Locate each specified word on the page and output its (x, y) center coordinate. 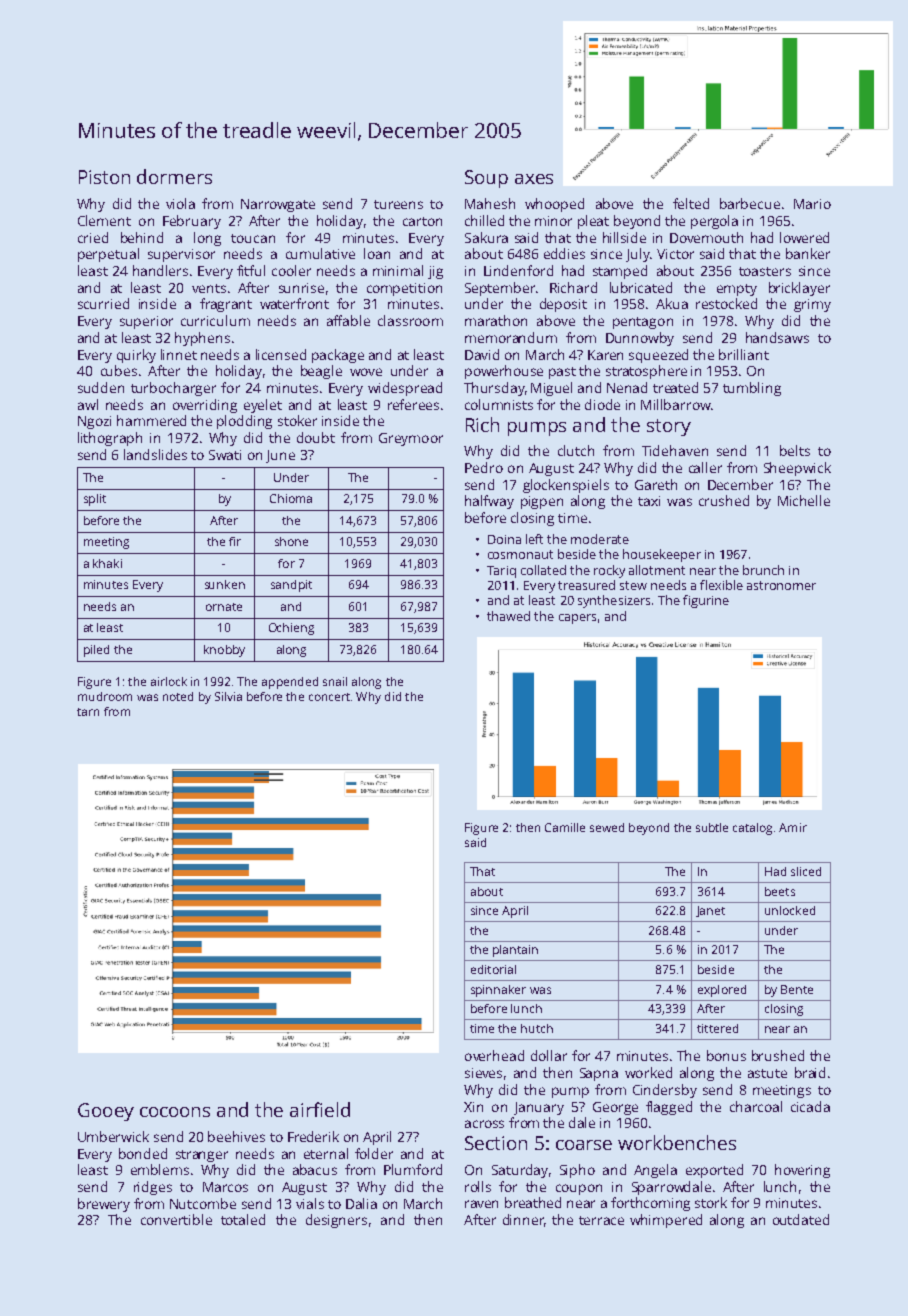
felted (691, 203)
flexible (721, 585)
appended (290, 683)
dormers (174, 176)
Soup (486, 179)
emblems (160, 1169)
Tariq (501, 572)
